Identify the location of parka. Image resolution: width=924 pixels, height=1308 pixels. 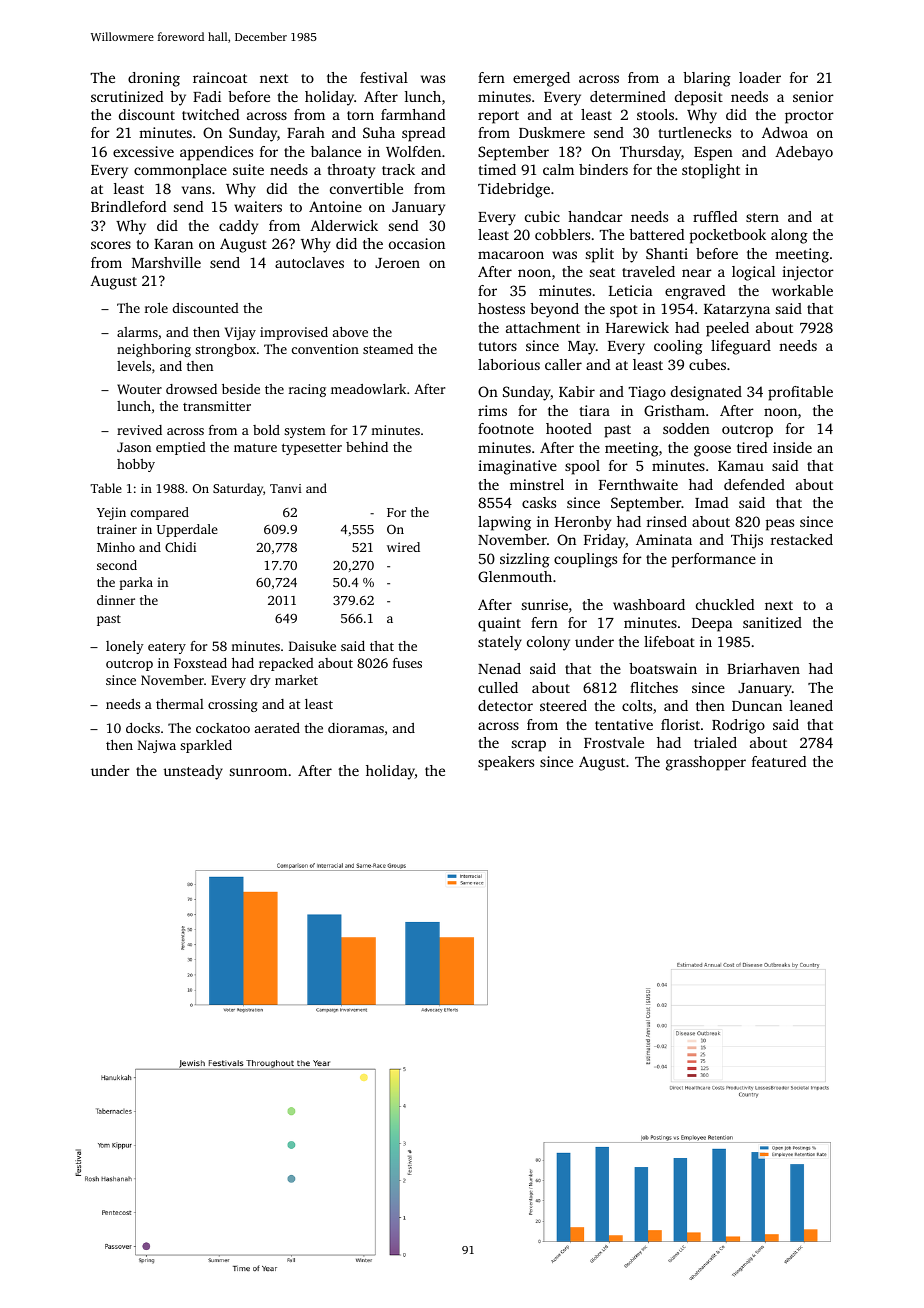
(136, 583).
